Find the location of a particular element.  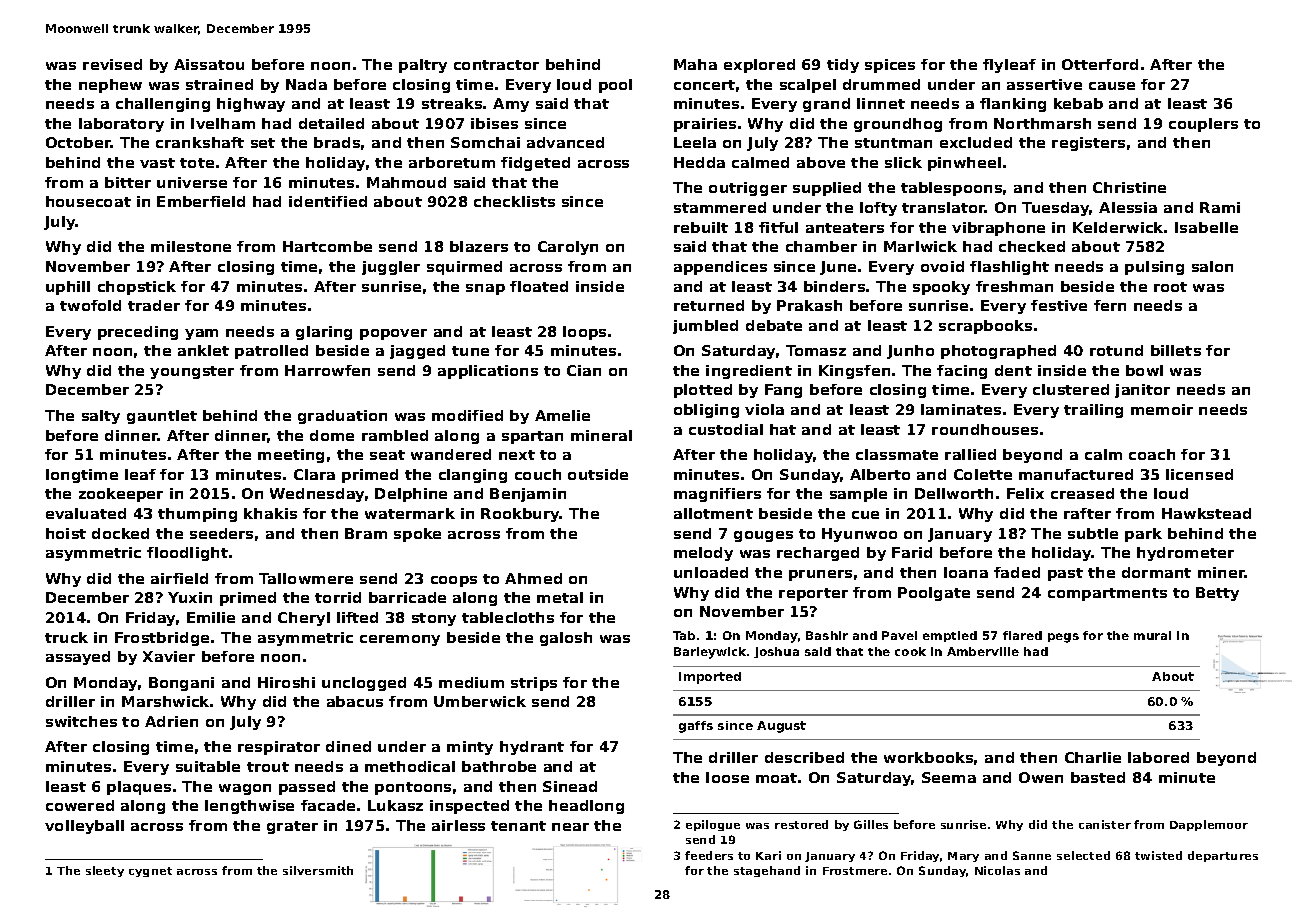

billets is located at coordinates (1176, 350).
